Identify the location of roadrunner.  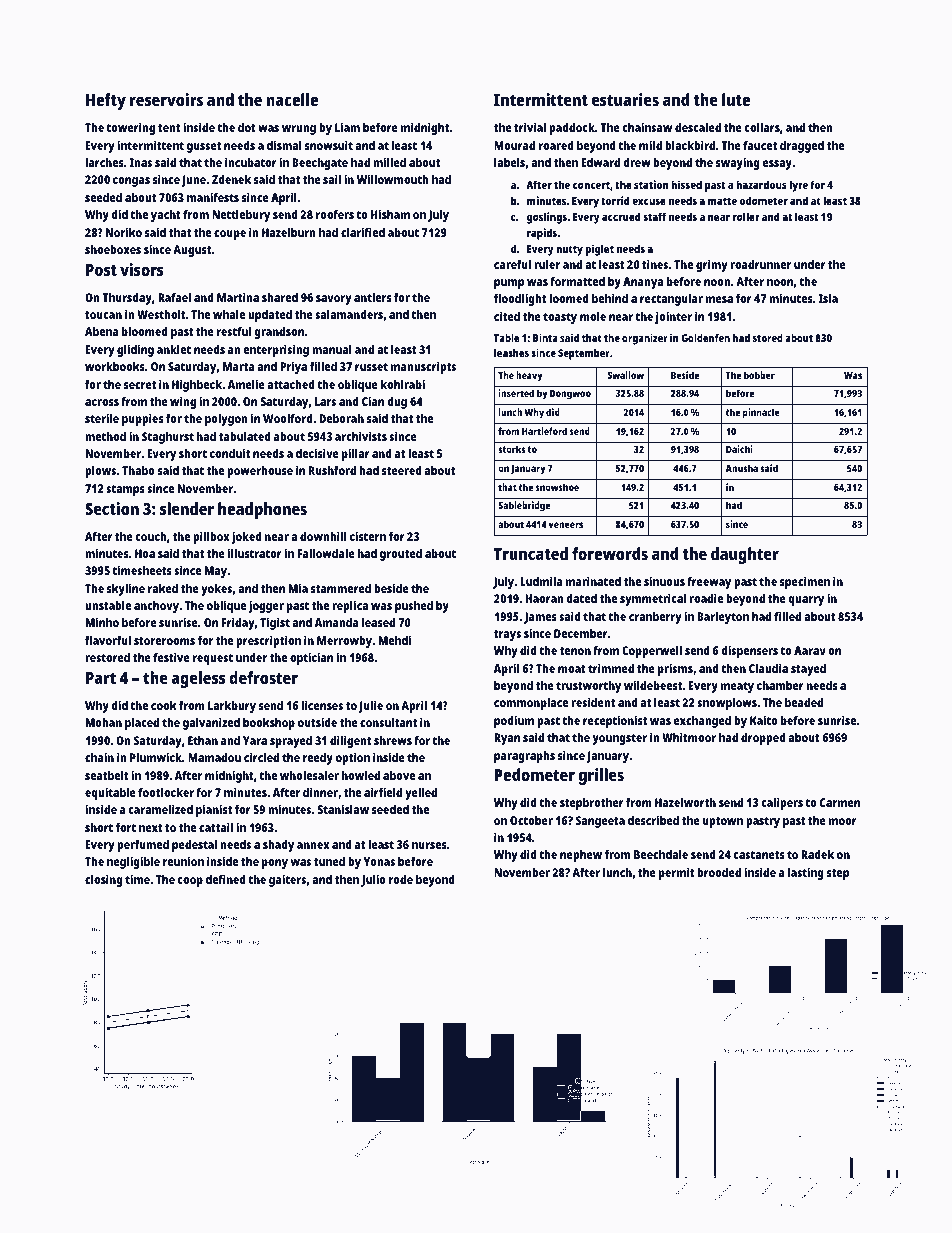
(760, 264).
